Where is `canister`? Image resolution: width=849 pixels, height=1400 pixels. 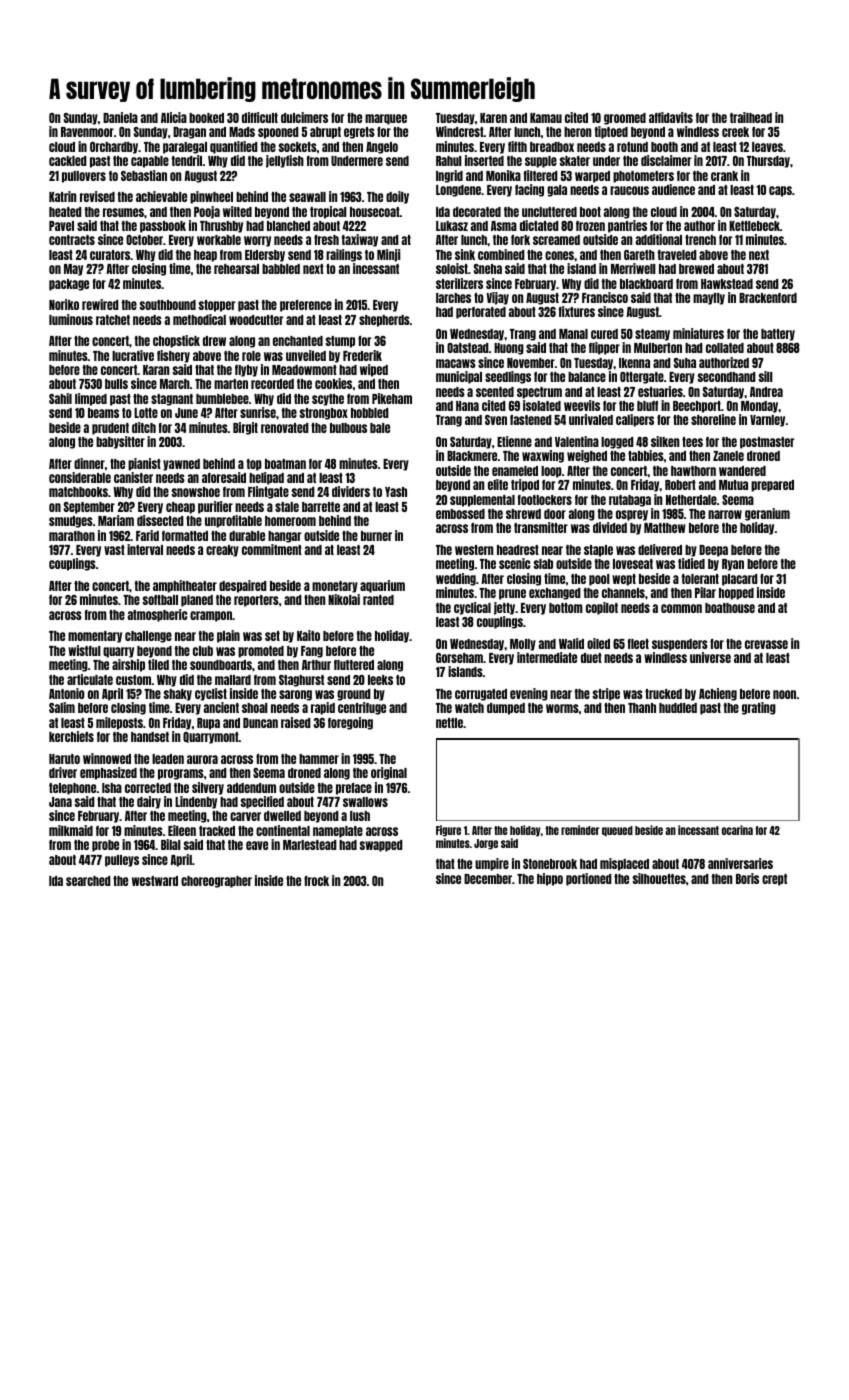
canister is located at coordinates (133, 477).
